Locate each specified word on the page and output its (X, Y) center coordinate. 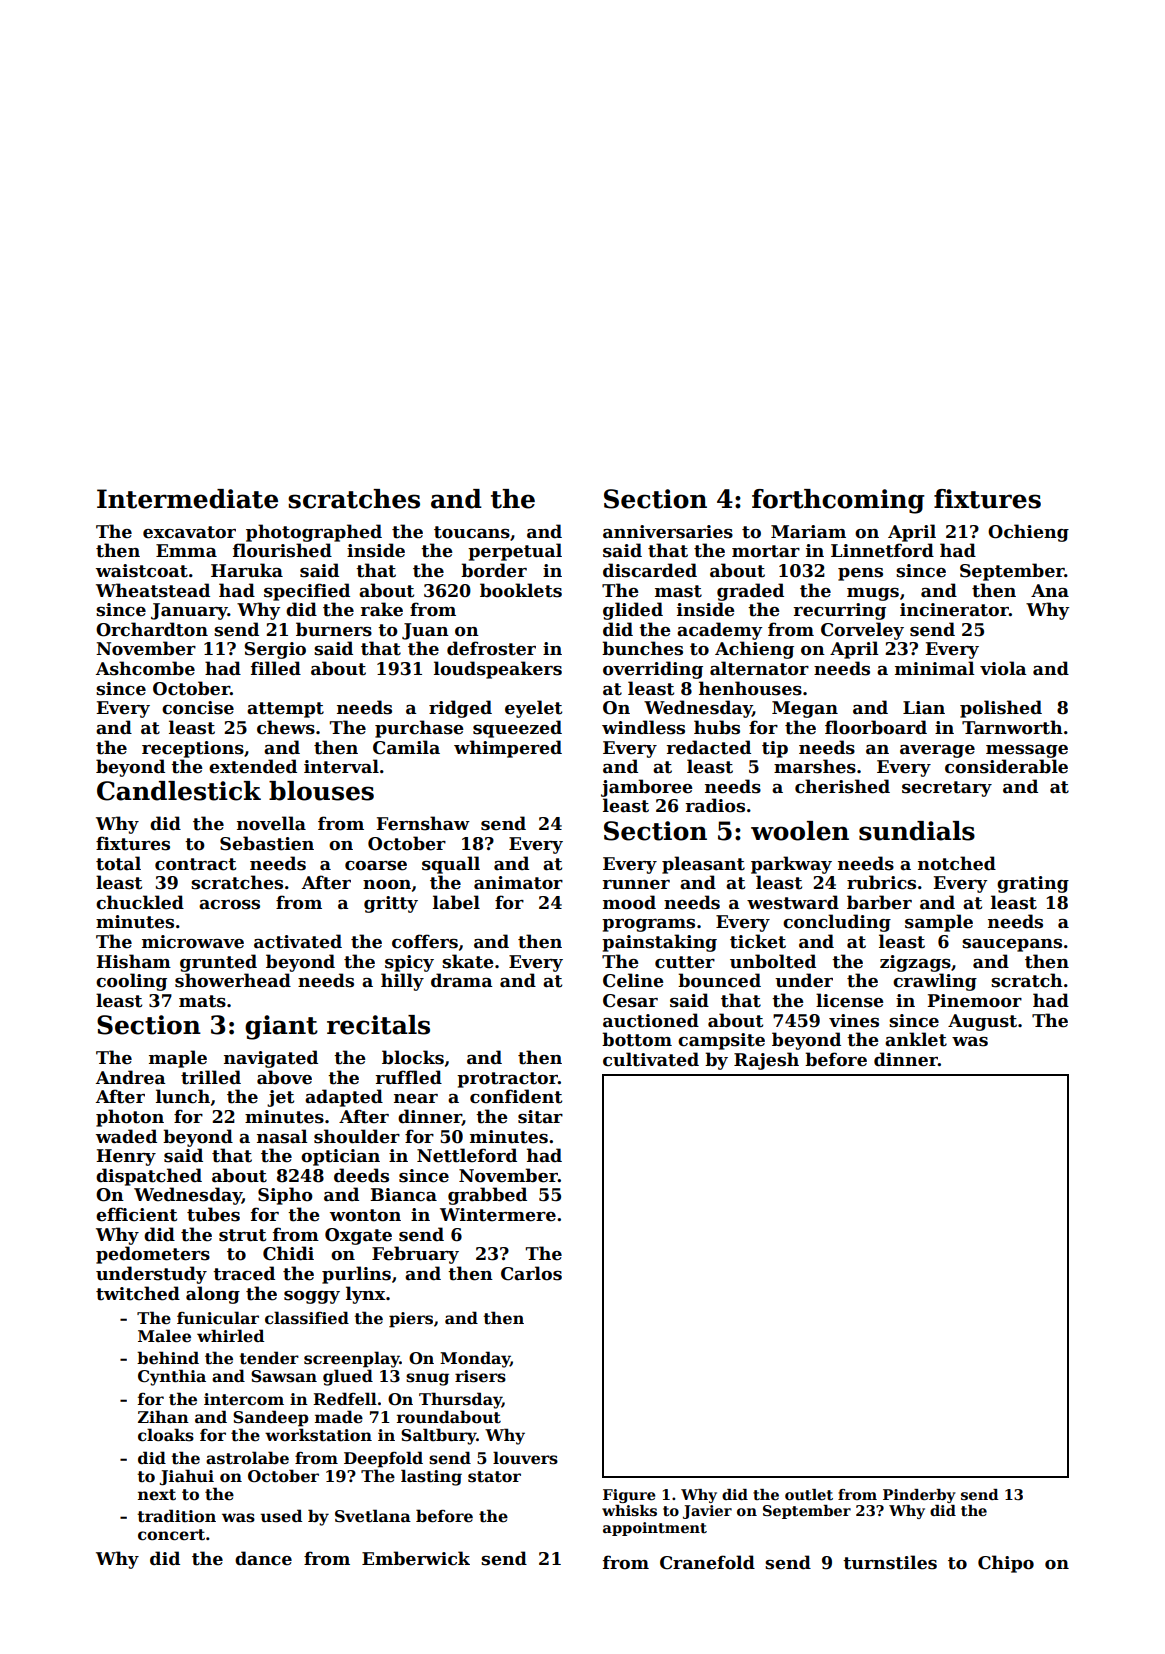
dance (263, 1558)
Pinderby (919, 1496)
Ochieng (1028, 533)
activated (298, 941)
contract (195, 864)
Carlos (531, 1273)
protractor (507, 1080)
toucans (472, 532)
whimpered (508, 749)
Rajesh (766, 1061)
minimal (934, 668)
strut (242, 1235)
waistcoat (142, 571)
